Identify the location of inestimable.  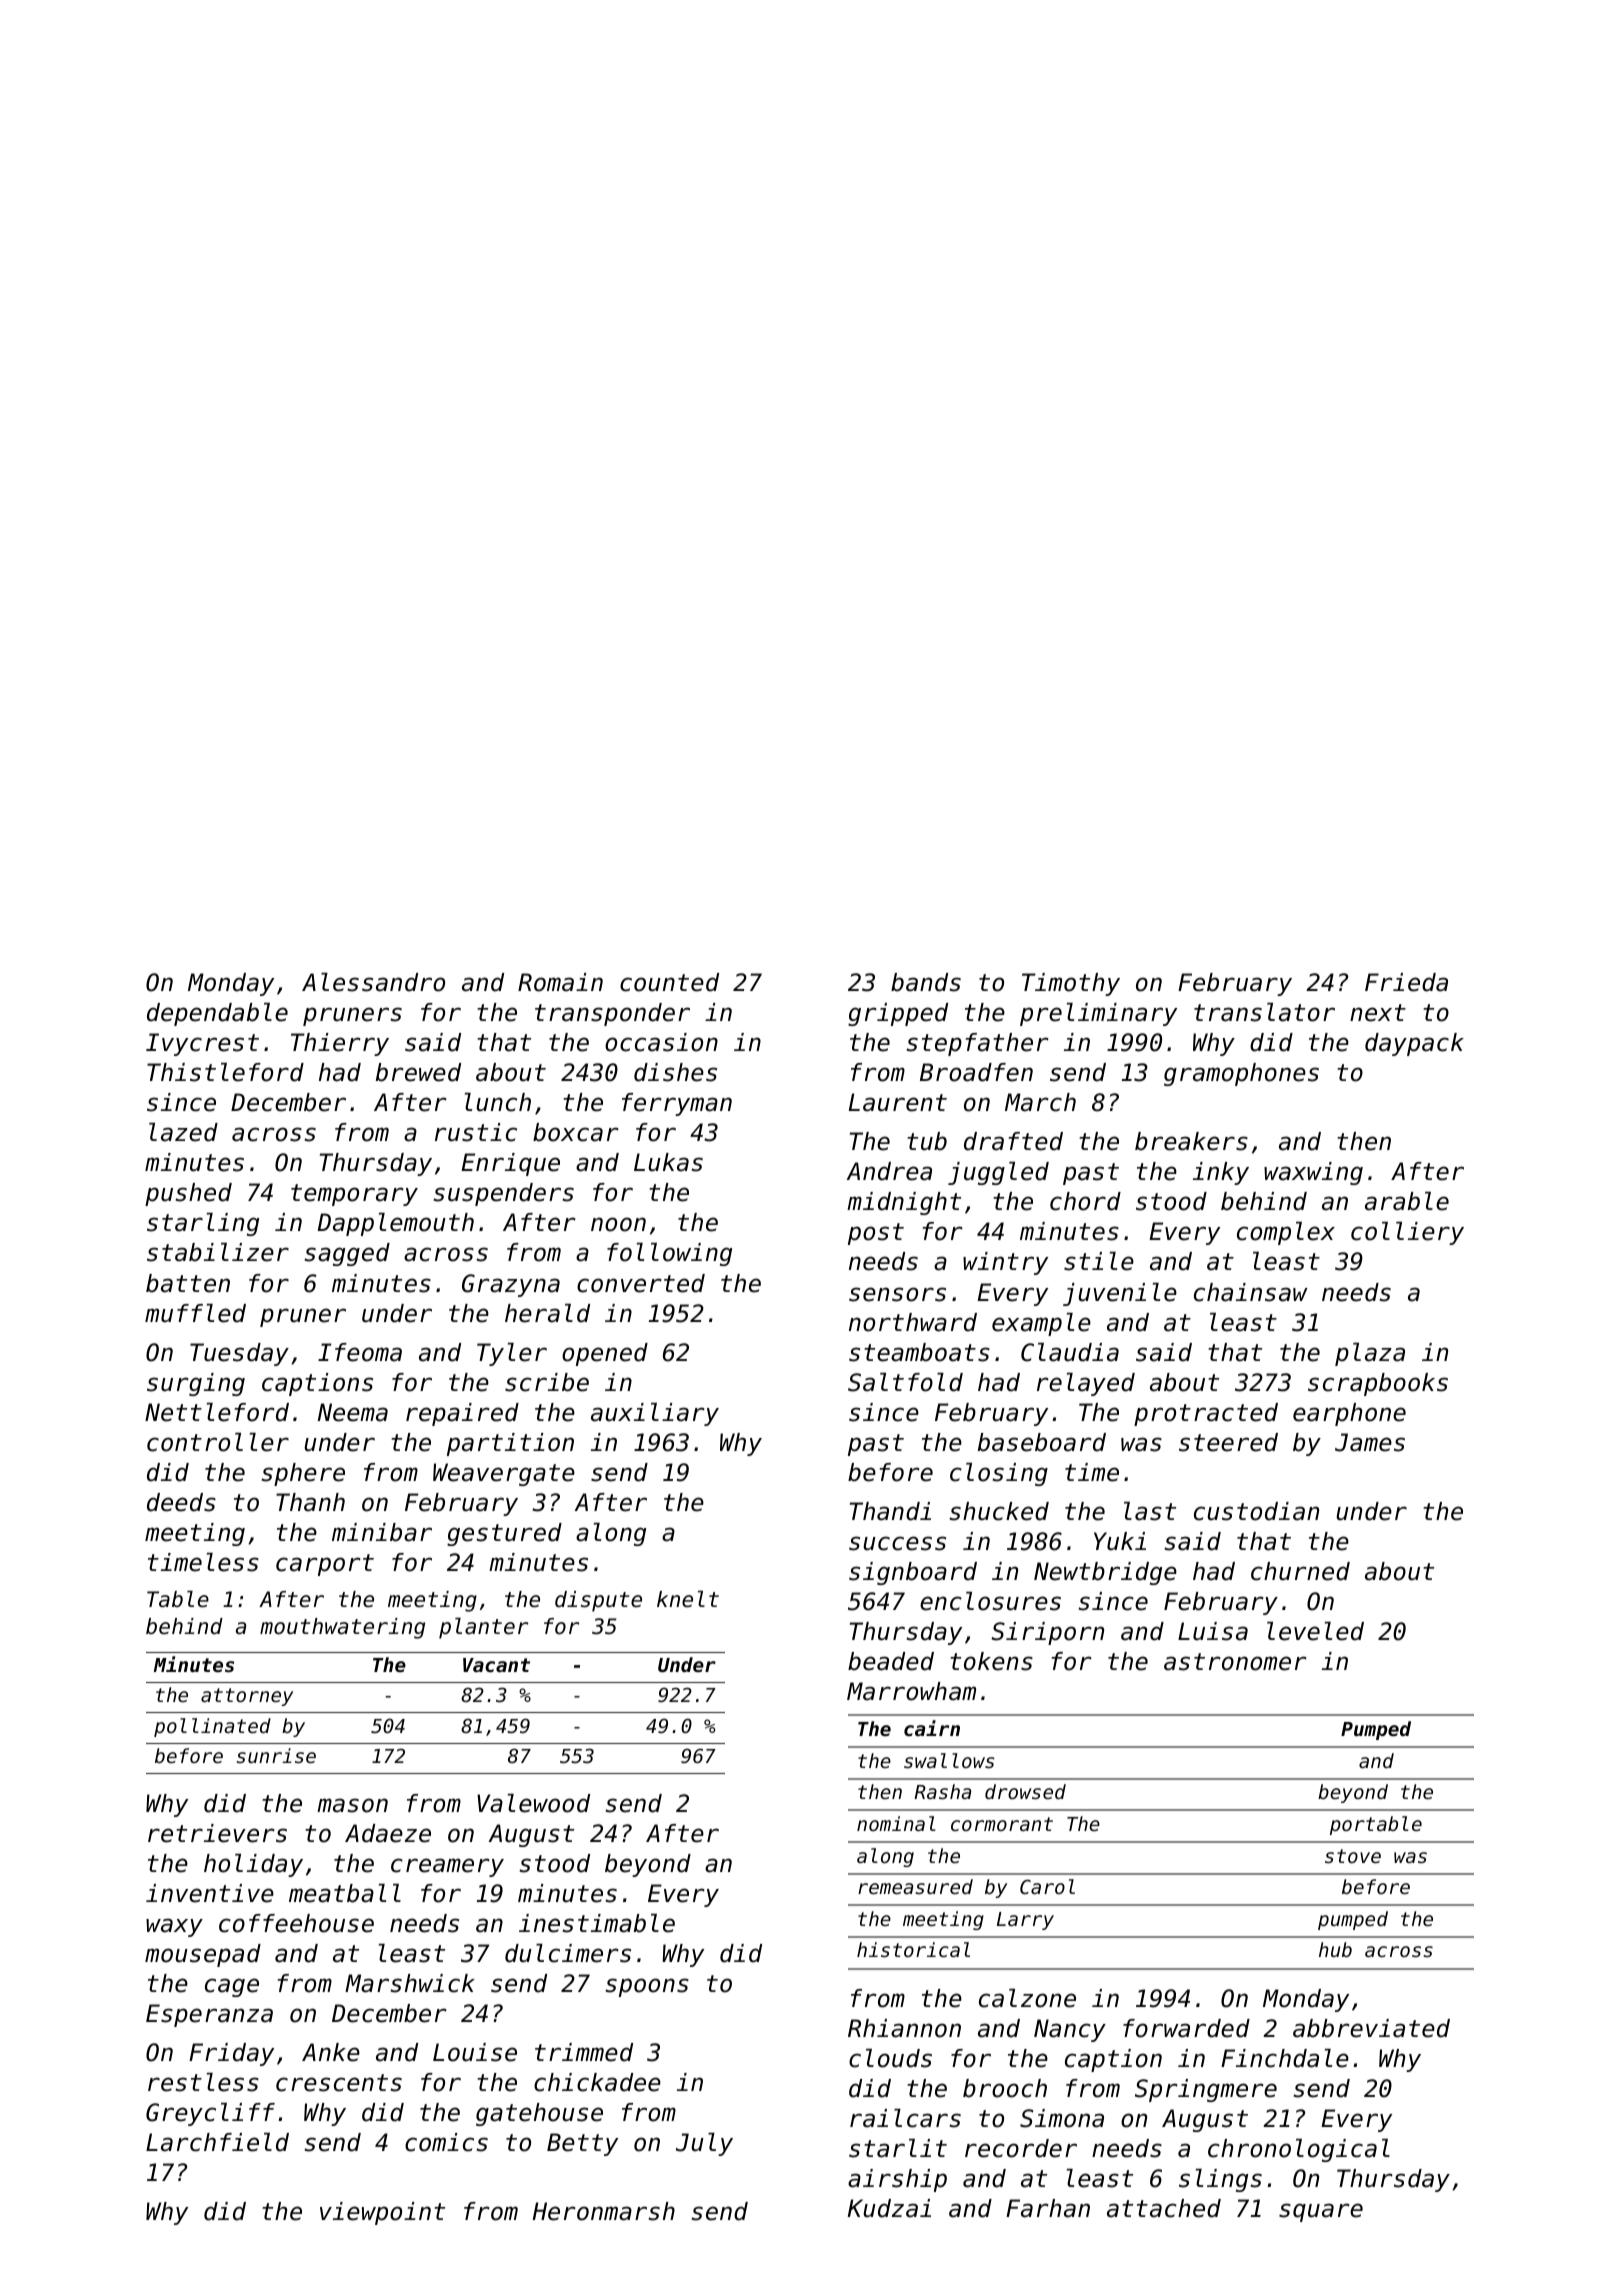
(597, 1923).
